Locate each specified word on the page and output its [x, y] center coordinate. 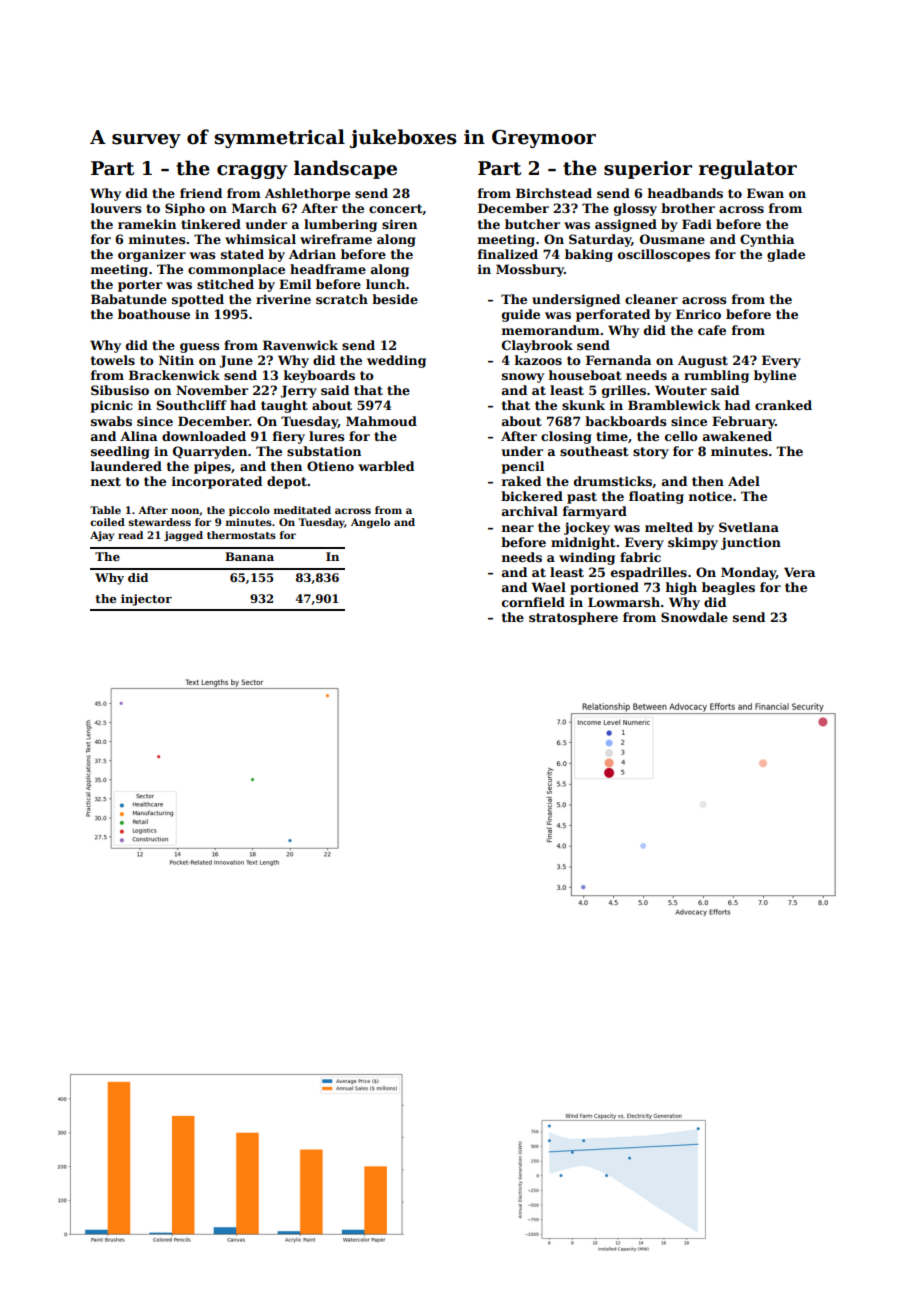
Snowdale [694, 617]
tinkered [211, 224]
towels [113, 360]
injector [146, 600]
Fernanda [618, 360]
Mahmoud [381, 421]
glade [786, 255]
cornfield [533, 602]
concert [396, 209]
